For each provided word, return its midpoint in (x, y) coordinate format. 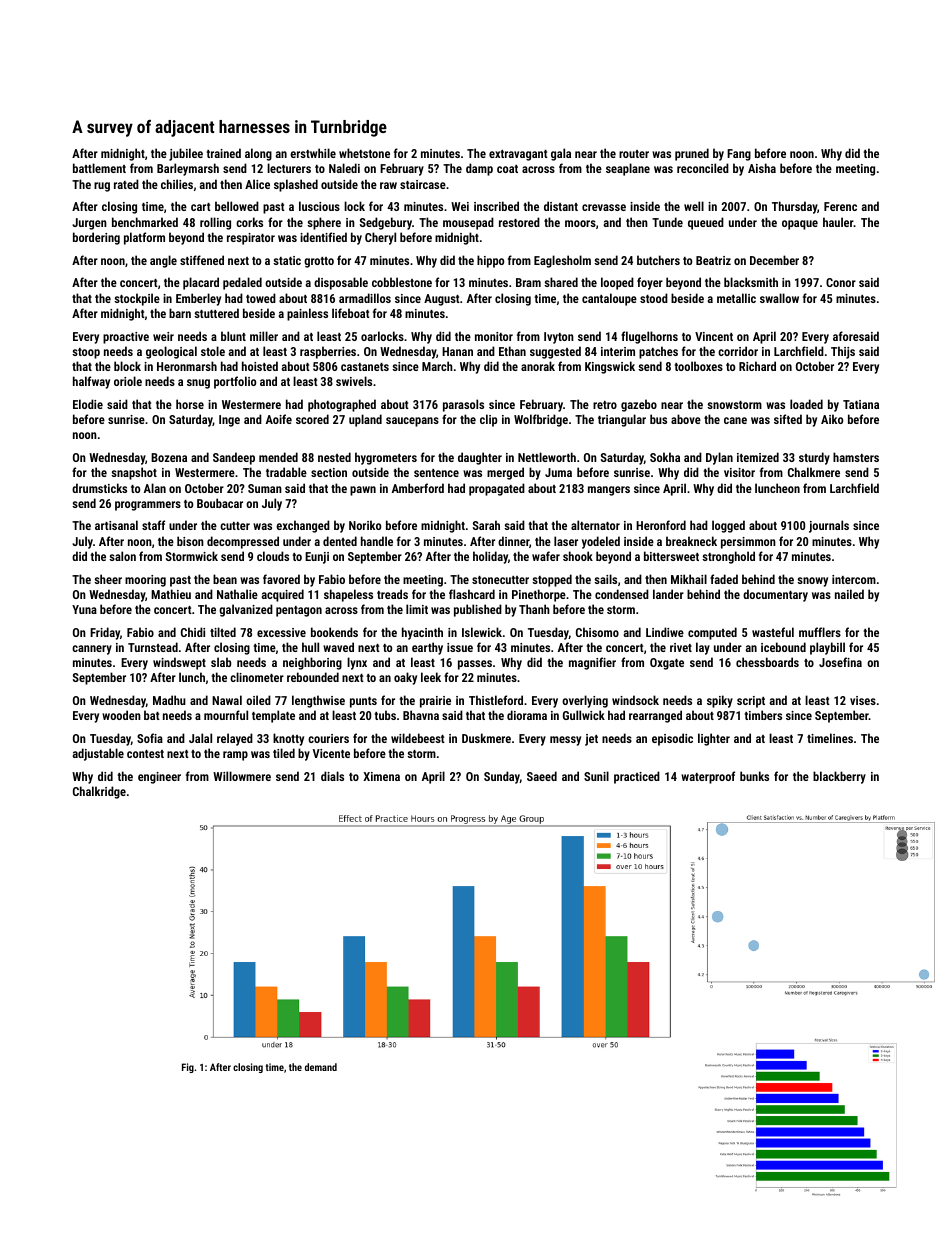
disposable (341, 283)
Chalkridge (99, 792)
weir (163, 336)
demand (321, 1067)
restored (519, 222)
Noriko (365, 525)
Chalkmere (814, 472)
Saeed (542, 776)
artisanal (116, 525)
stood (654, 298)
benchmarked (145, 222)
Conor (841, 282)
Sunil (596, 776)
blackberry (839, 777)
